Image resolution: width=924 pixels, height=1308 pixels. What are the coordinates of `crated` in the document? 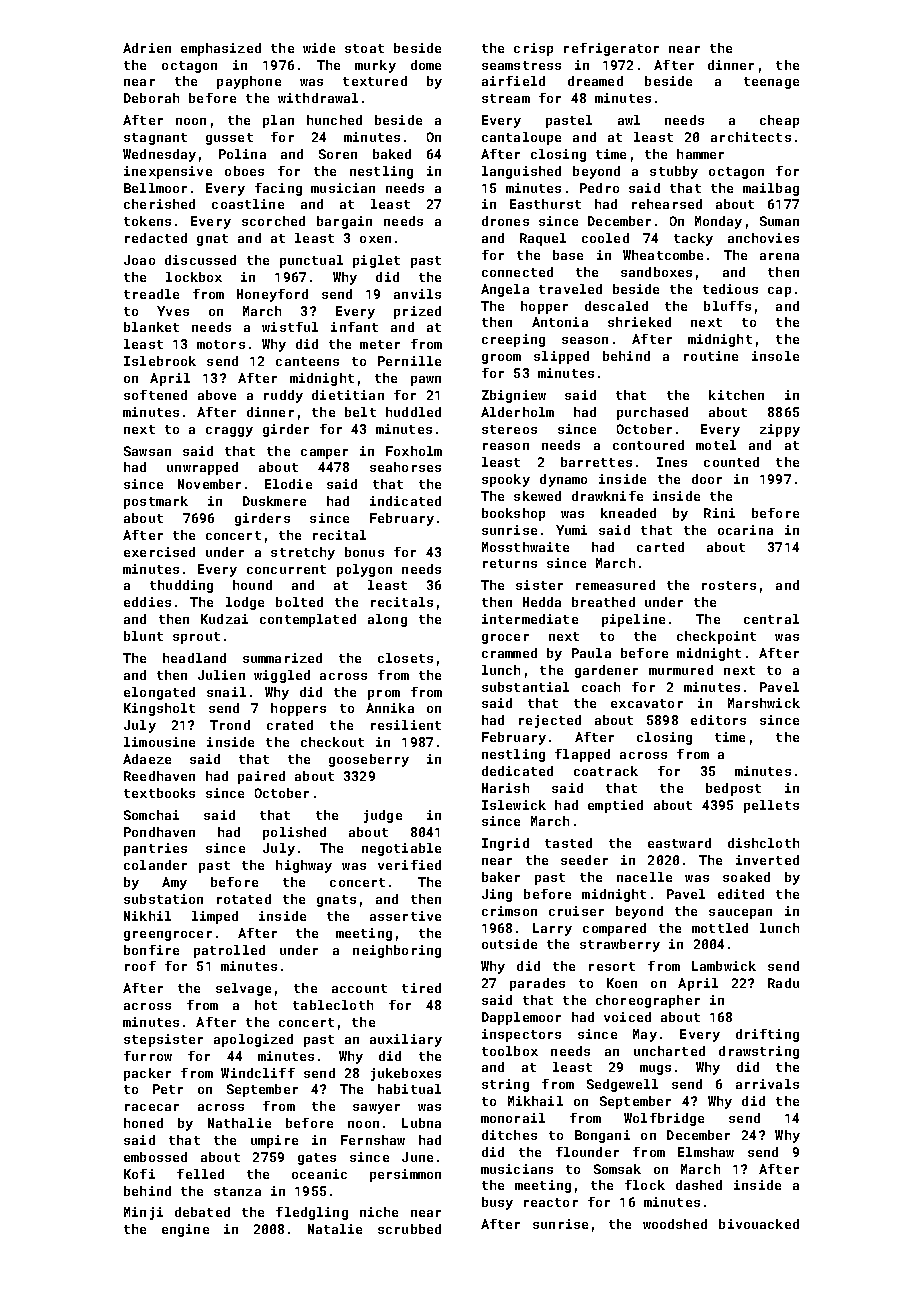 It's located at (290, 725).
